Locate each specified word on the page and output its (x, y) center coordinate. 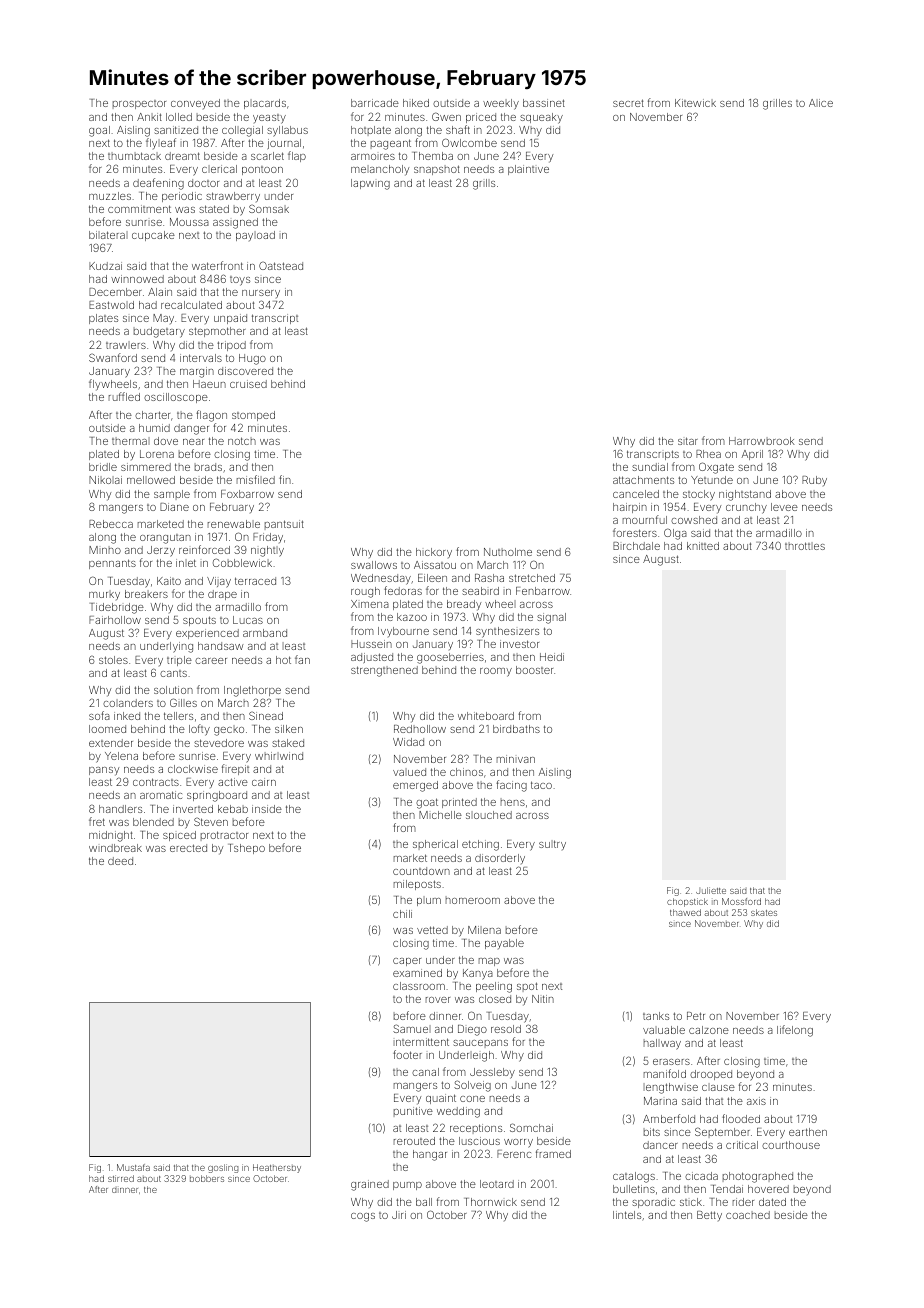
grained (370, 1185)
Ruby (814, 481)
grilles (777, 104)
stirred (121, 1178)
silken (289, 729)
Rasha (489, 578)
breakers (146, 594)
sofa (99, 715)
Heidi (552, 657)
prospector (139, 104)
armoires (373, 157)
